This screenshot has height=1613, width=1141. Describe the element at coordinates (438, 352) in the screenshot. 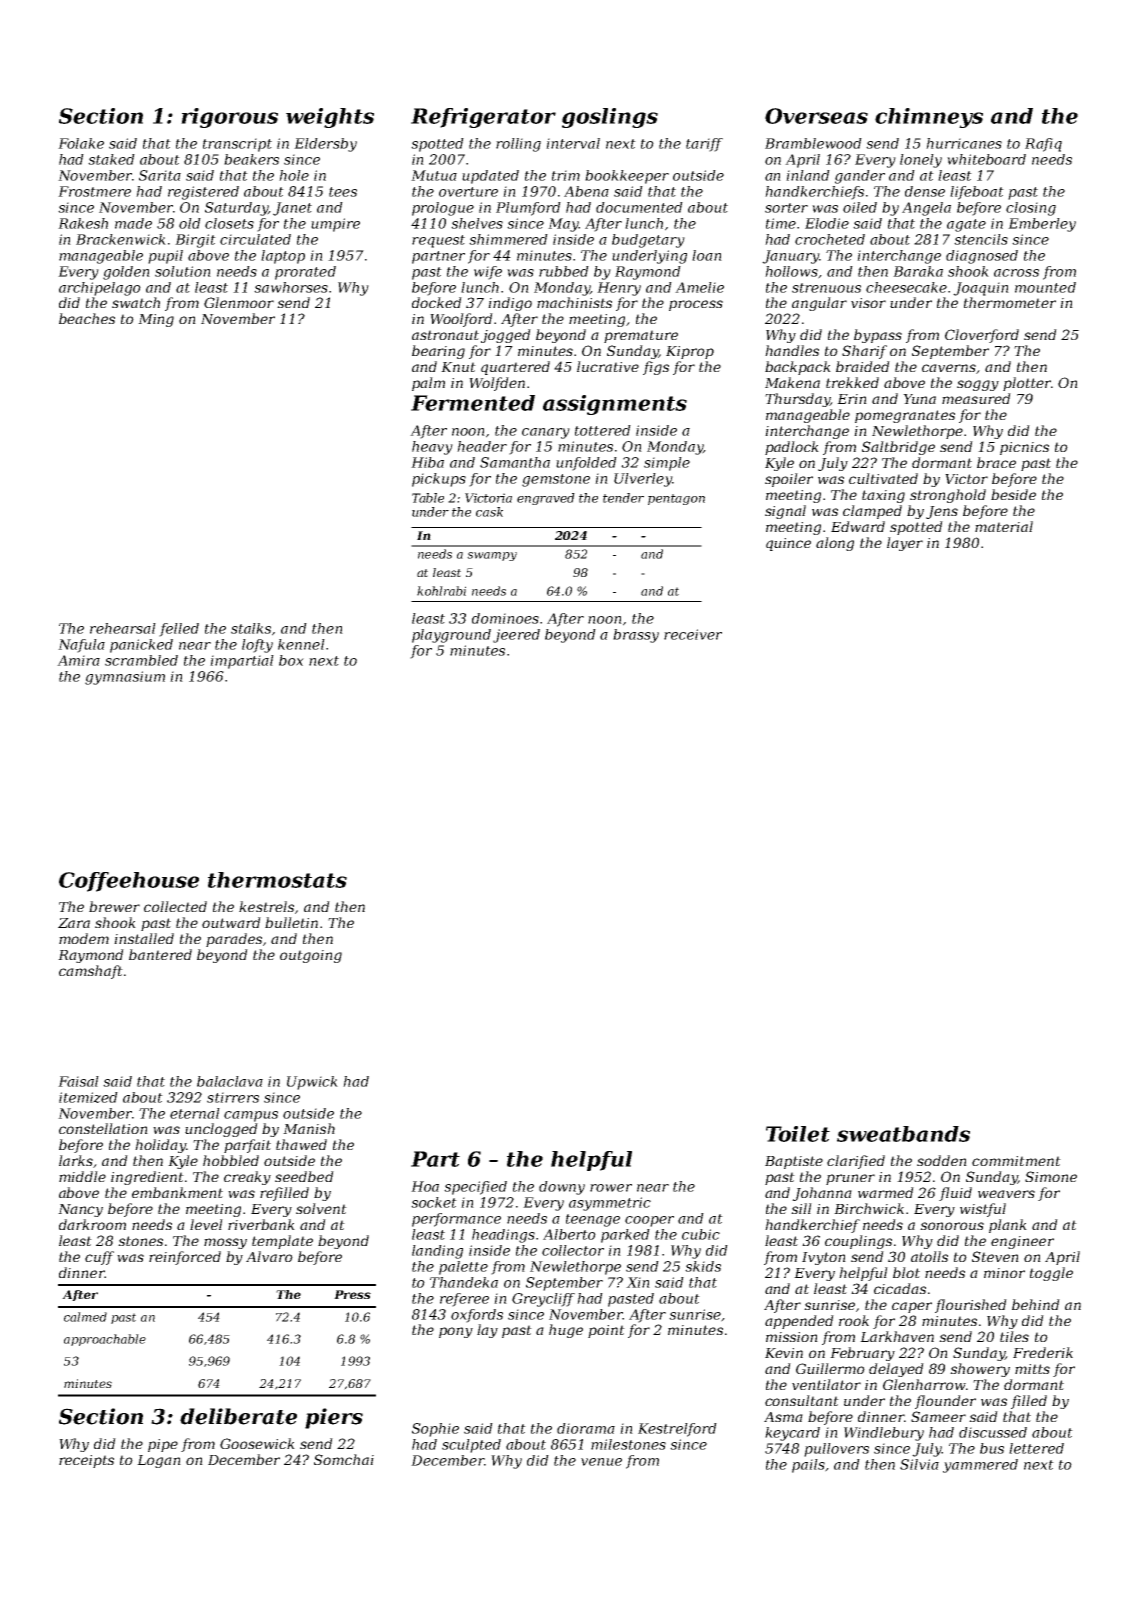

I see `bearing` at that location.
